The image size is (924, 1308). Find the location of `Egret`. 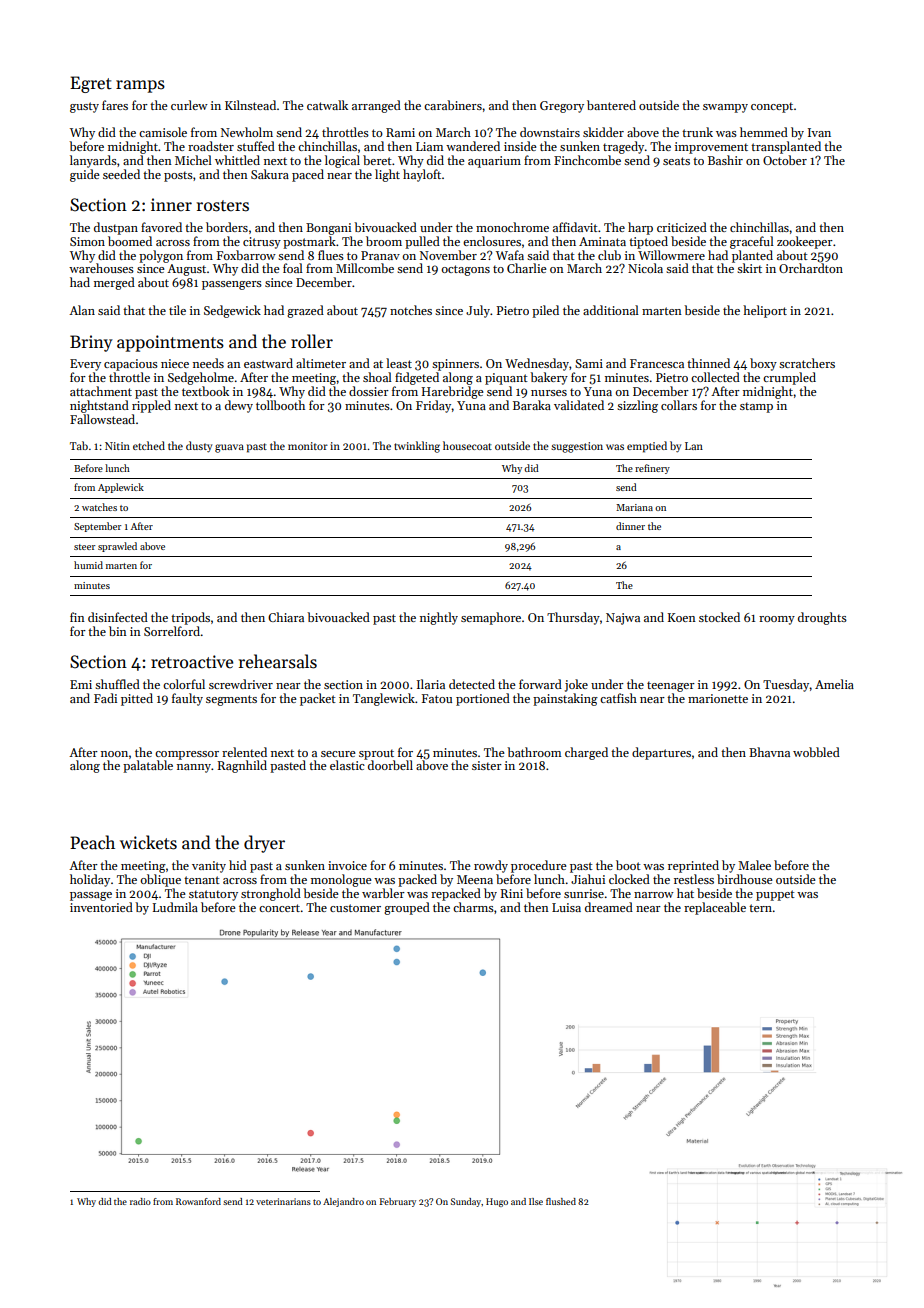

Egret is located at coordinates (91, 84).
